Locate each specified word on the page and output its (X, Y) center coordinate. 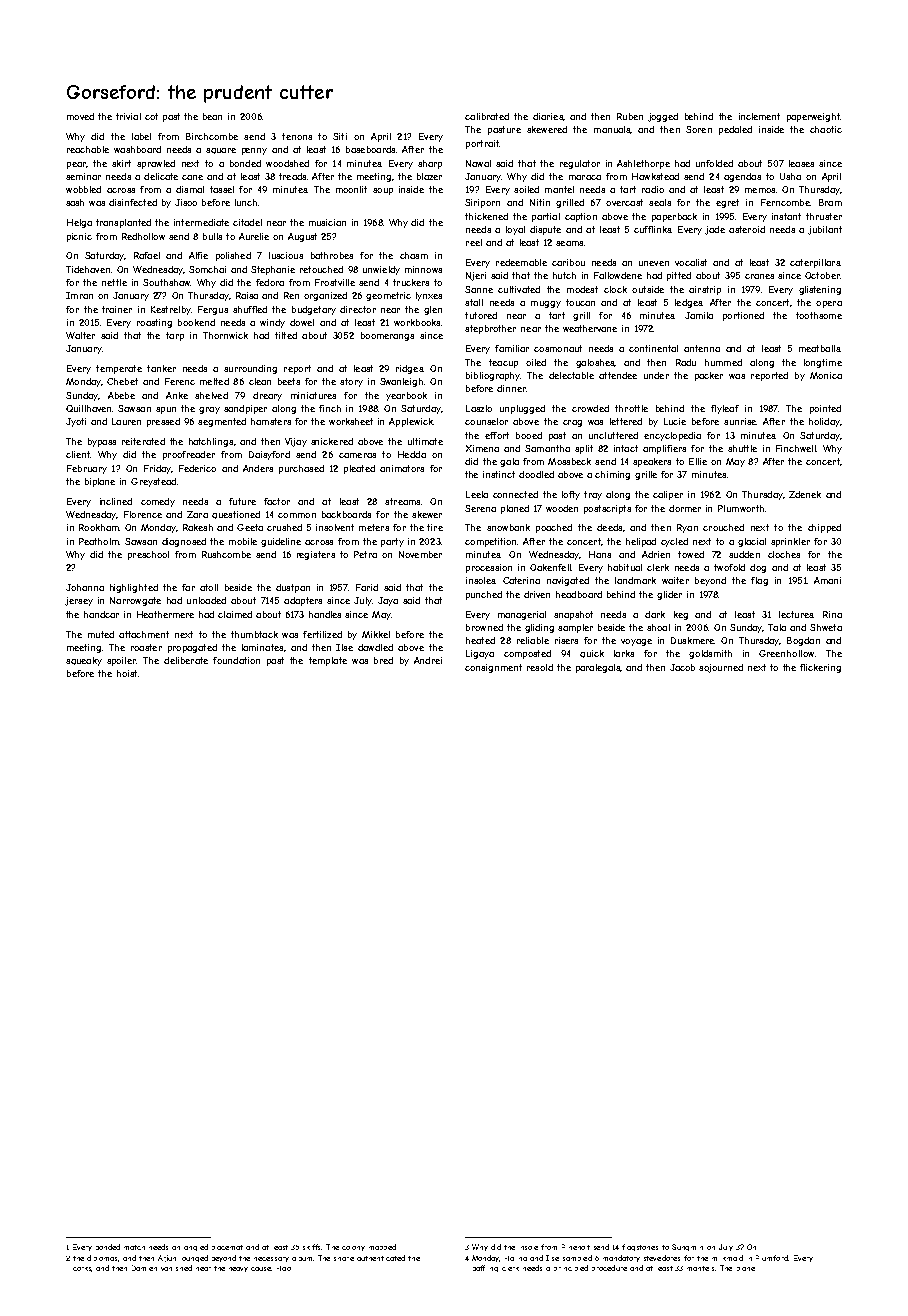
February (87, 469)
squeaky (84, 661)
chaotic (826, 129)
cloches (784, 554)
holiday (824, 422)
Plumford (772, 1258)
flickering (820, 668)
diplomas (103, 1258)
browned (484, 627)
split (584, 449)
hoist (127, 673)
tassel (222, 189)
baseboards (370, 149)
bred (383, 660)
